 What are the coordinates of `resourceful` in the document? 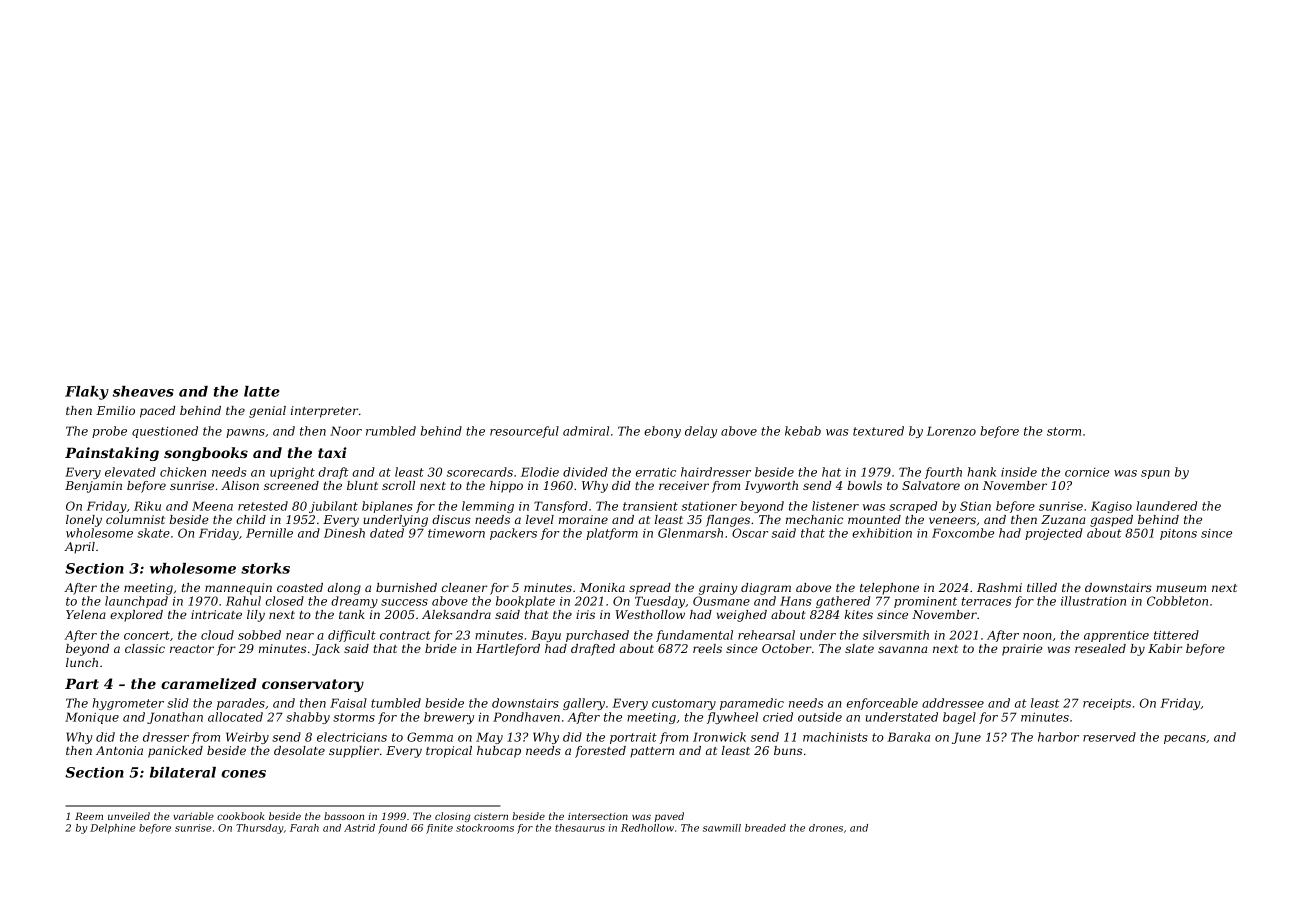 It's located at (524, 432).
